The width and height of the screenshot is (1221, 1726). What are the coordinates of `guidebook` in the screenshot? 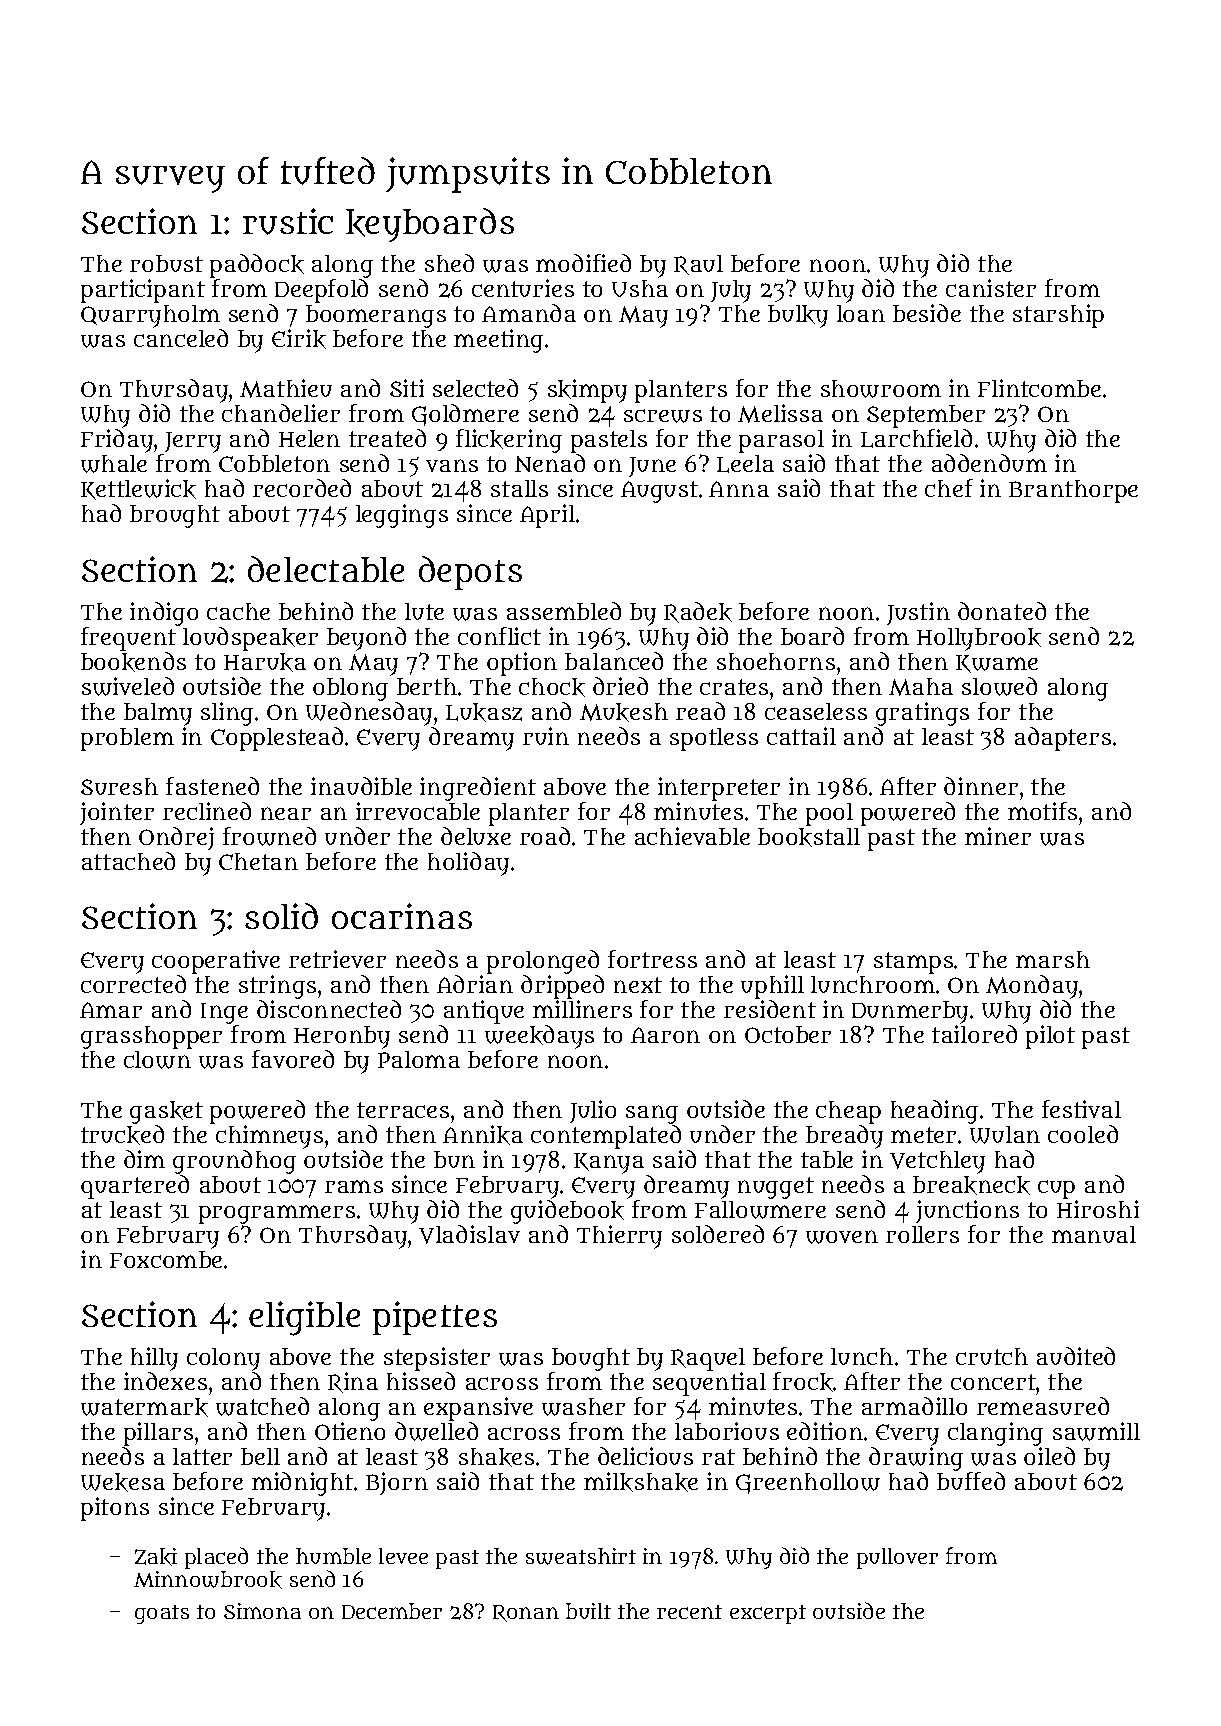 It's located at (567, 1212).
